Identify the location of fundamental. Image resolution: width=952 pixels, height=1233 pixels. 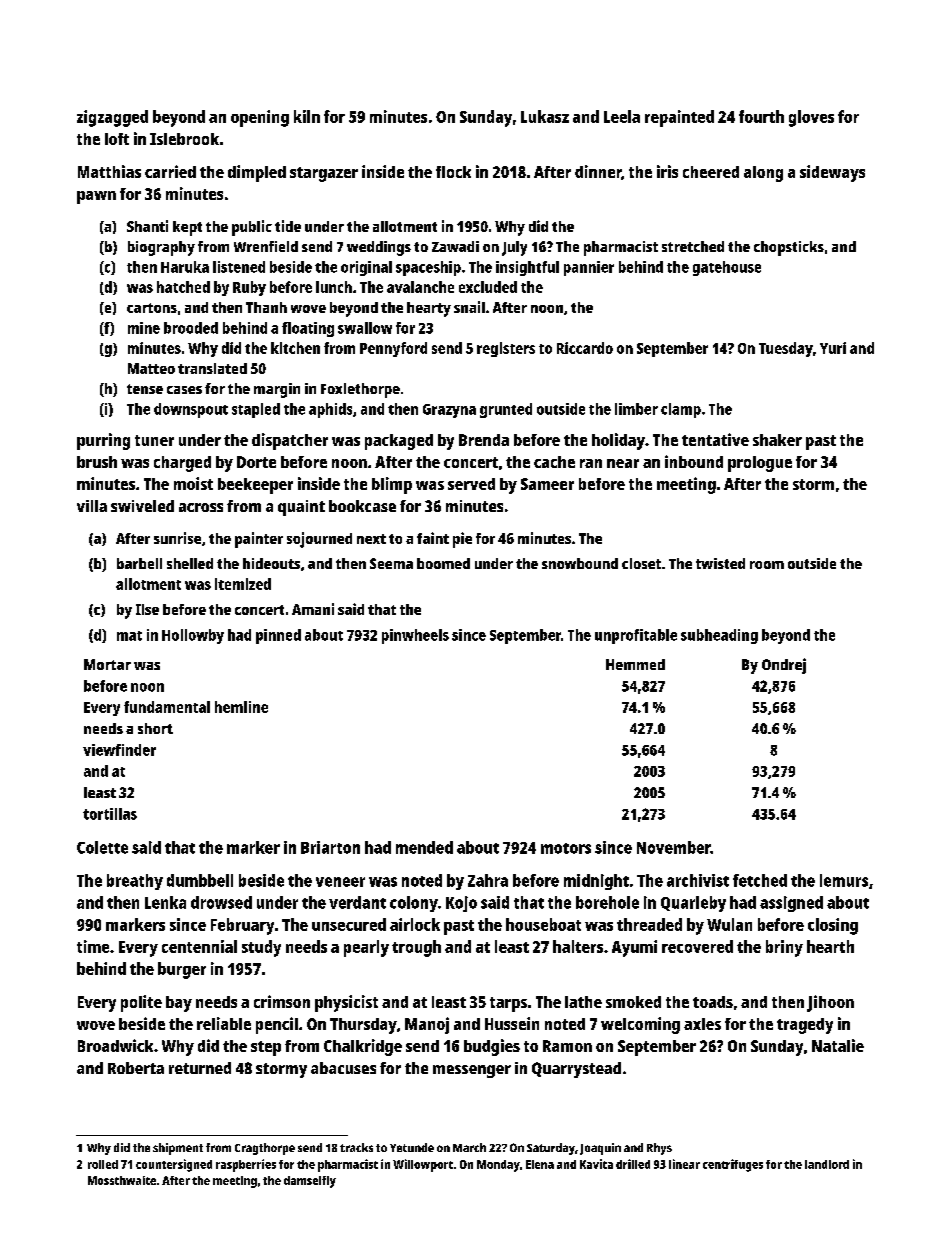
(167, 707).
